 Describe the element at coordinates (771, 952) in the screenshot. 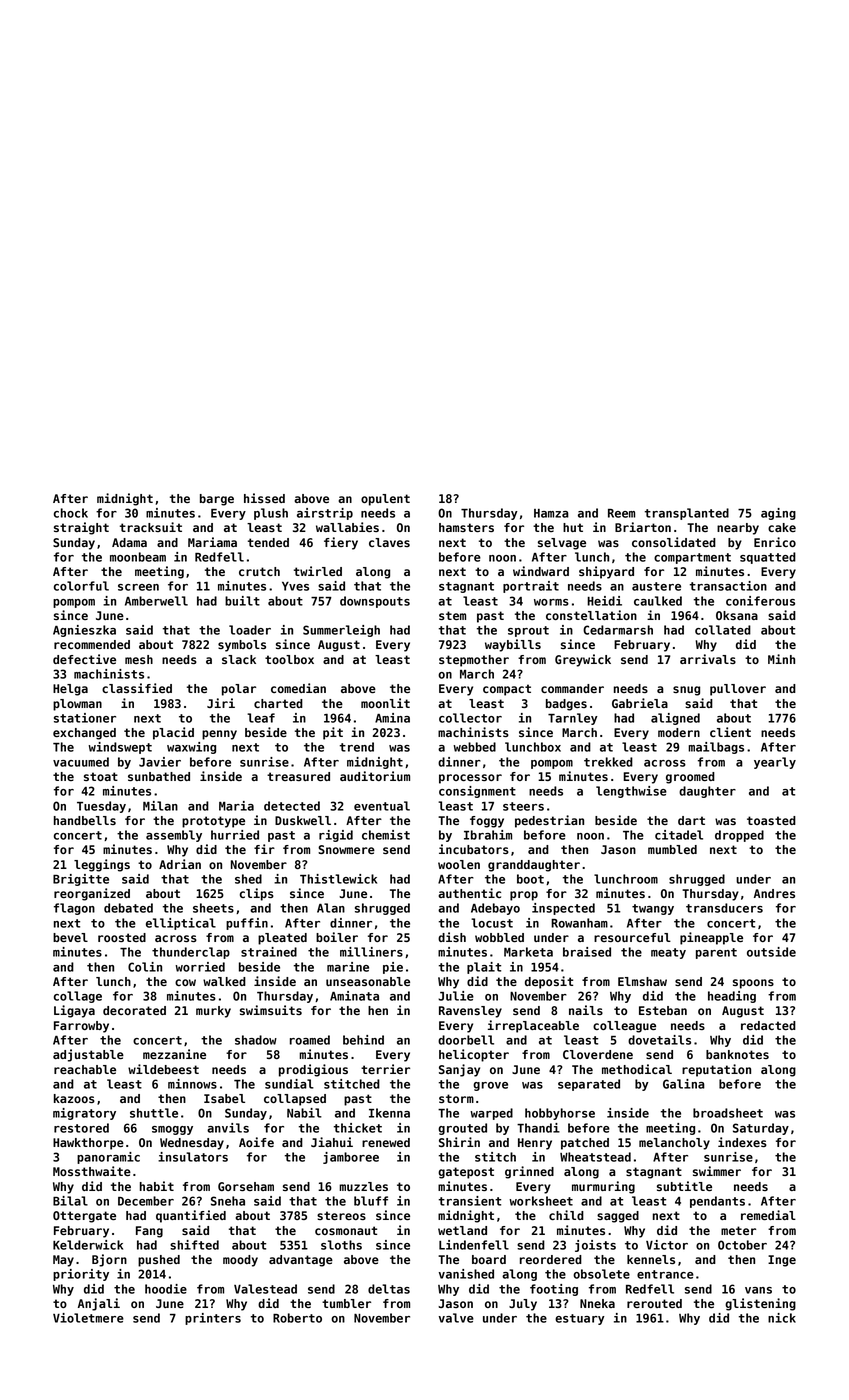

I see `outside` at that location.
